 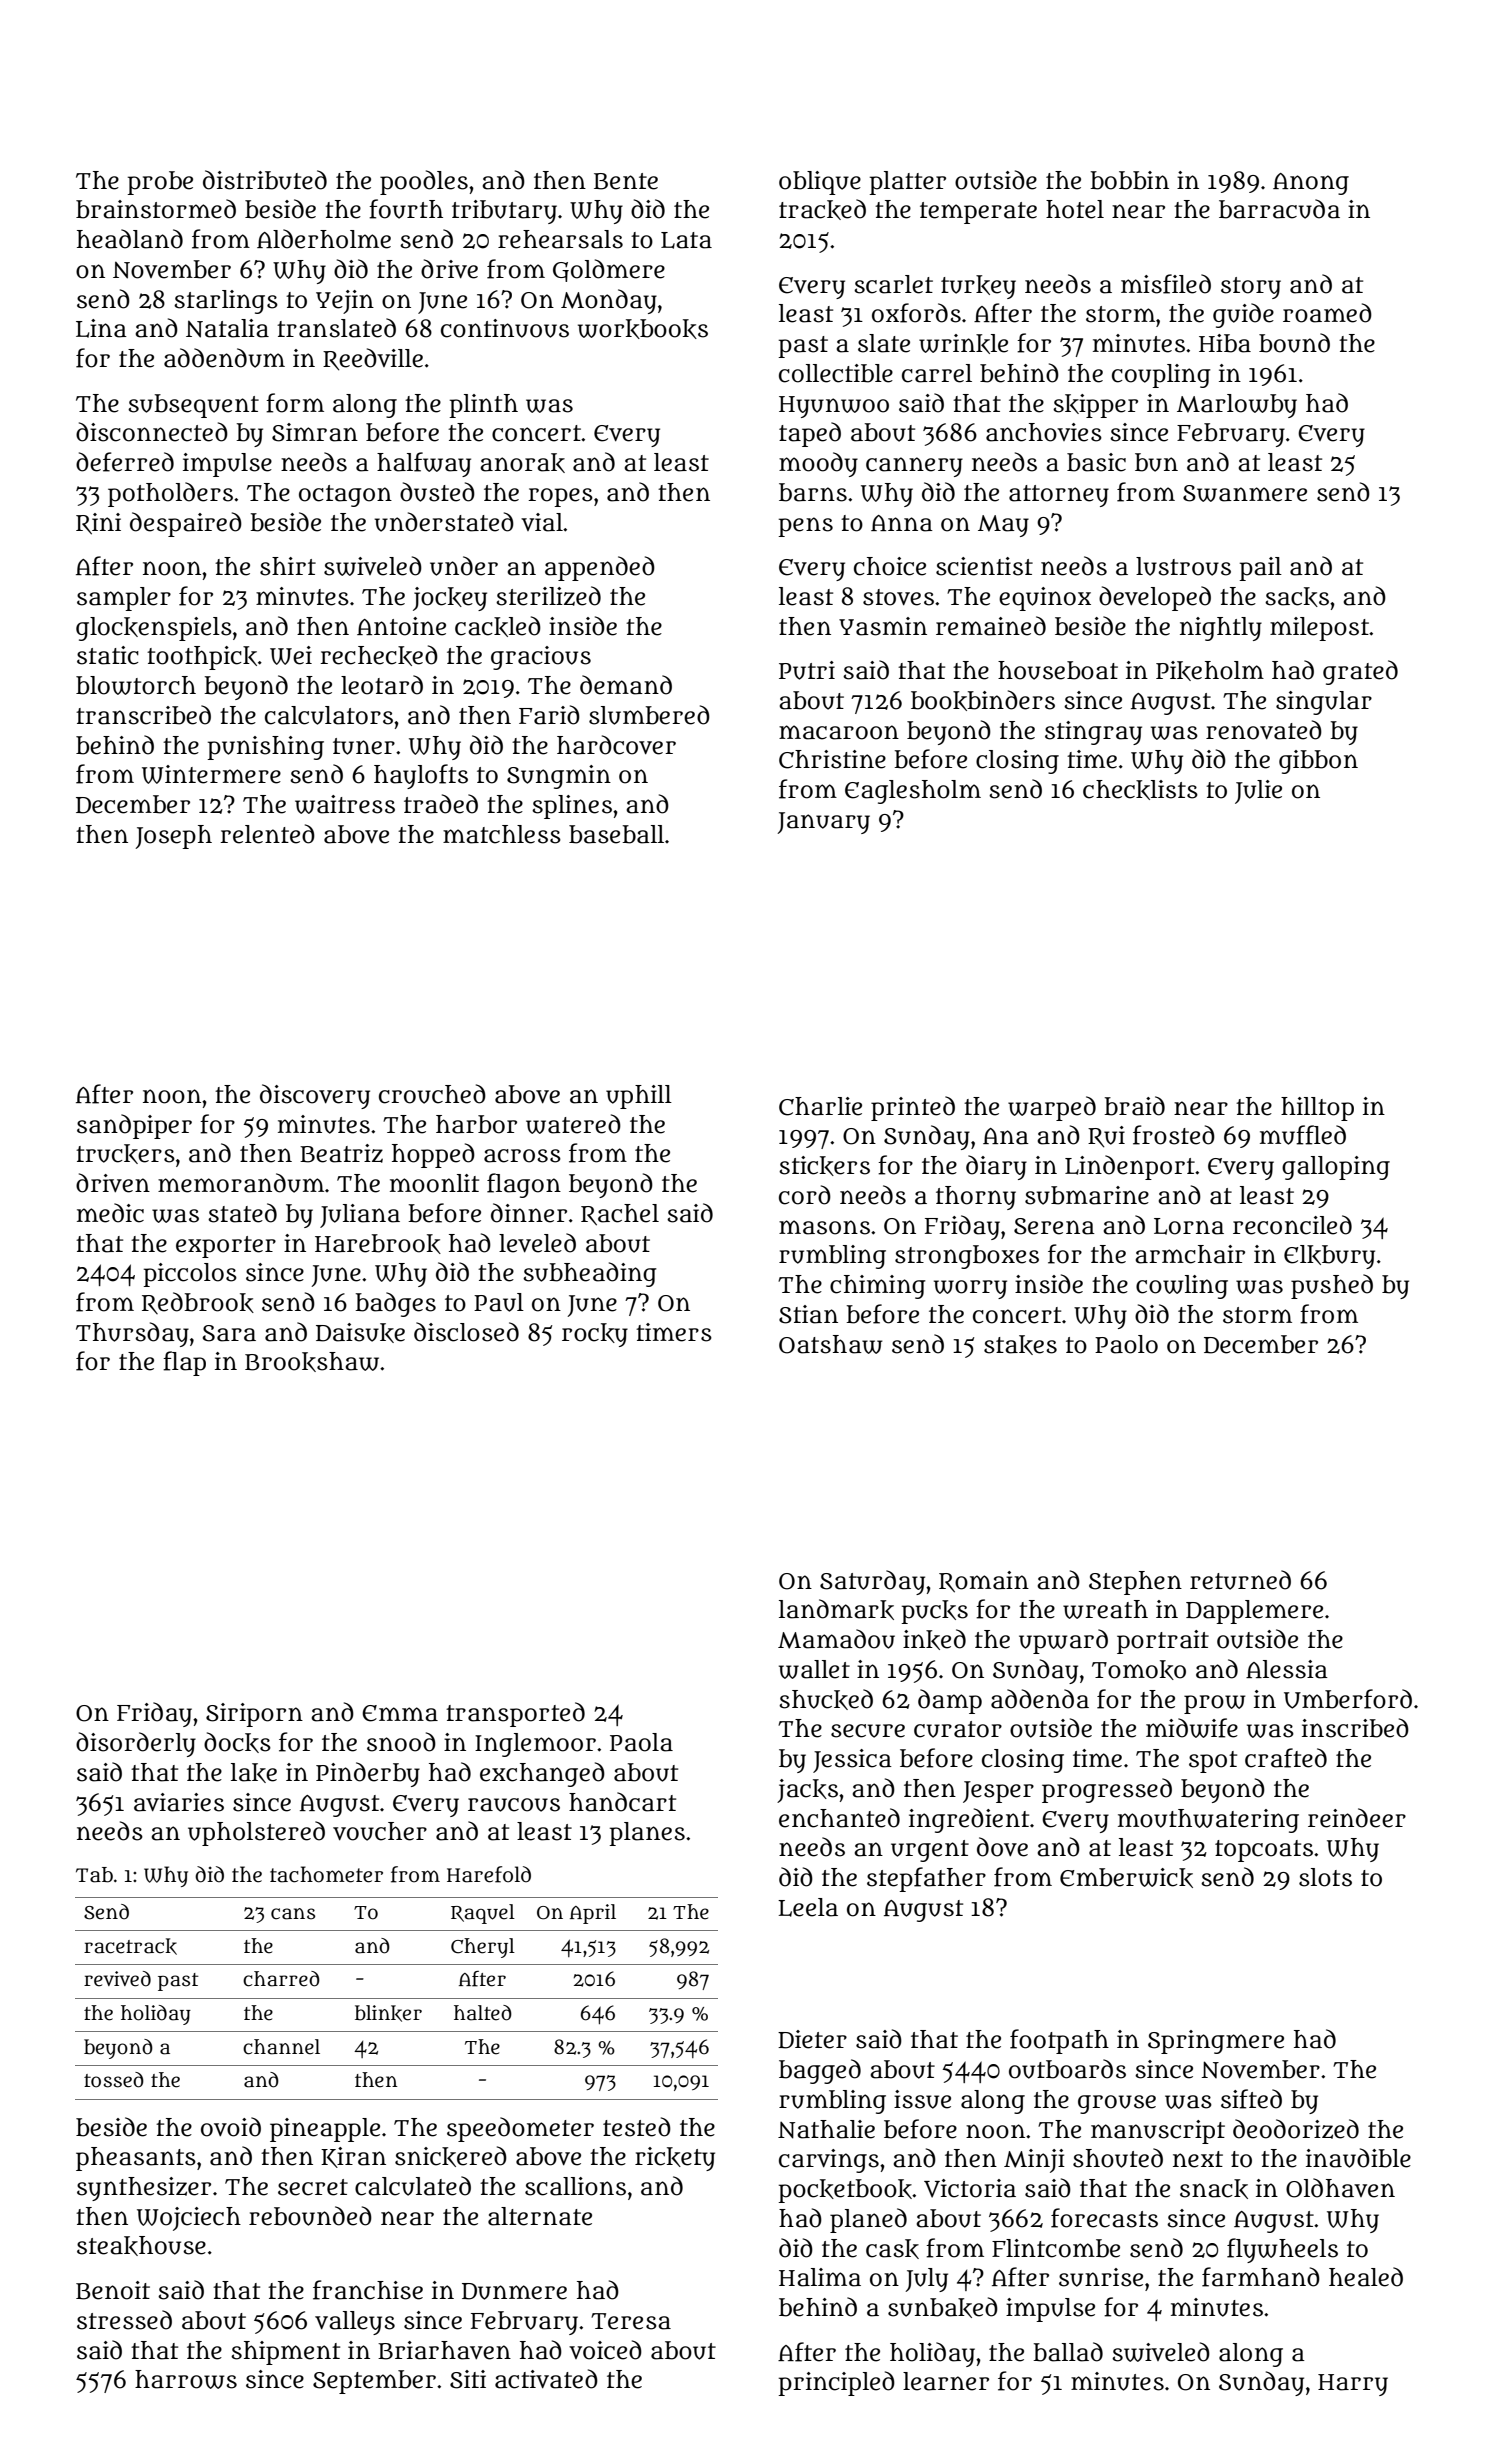 I want to click on damp, so click(x=950, y=1701).
